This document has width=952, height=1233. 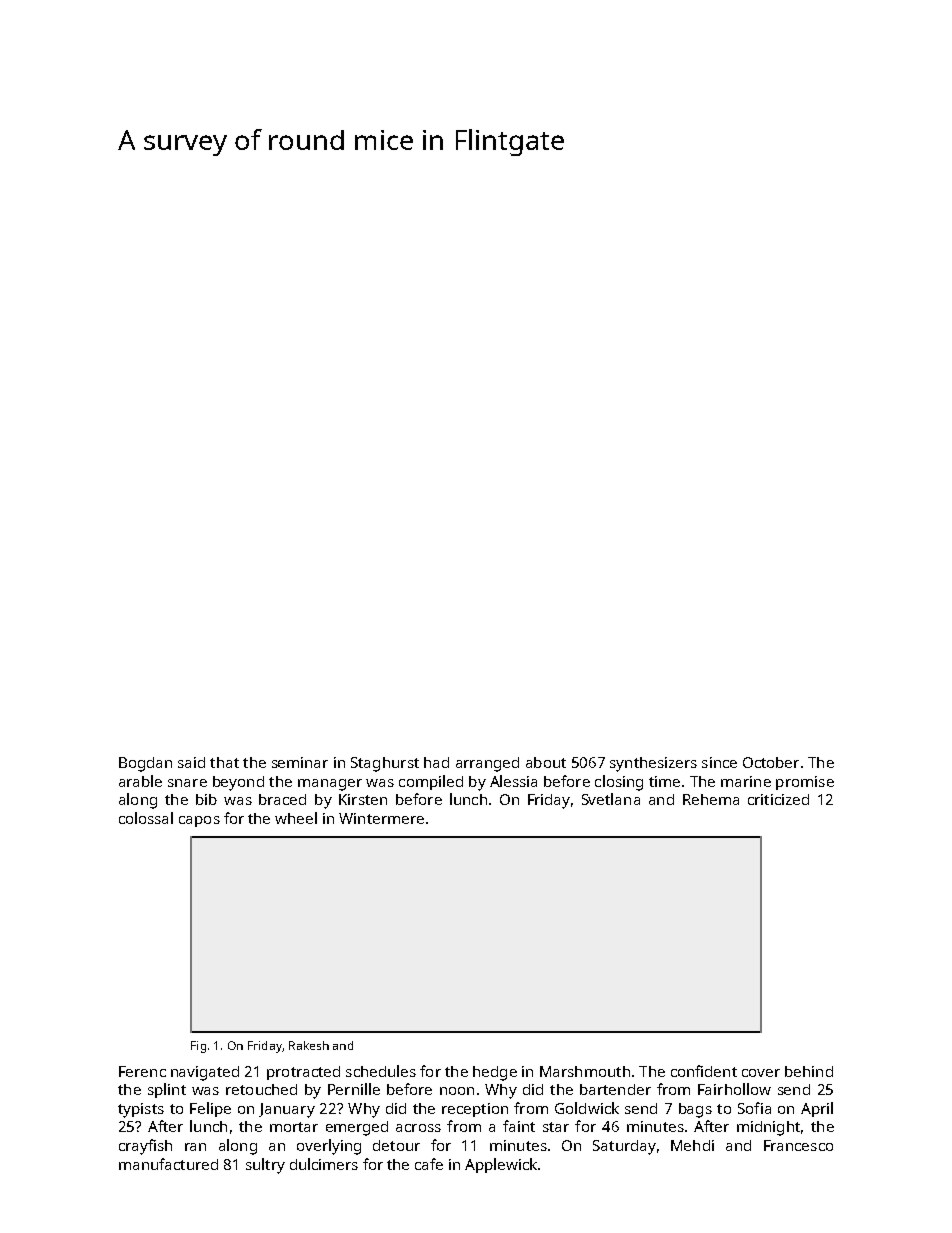 I want to click on behind, so click(x=809, y=1071).
